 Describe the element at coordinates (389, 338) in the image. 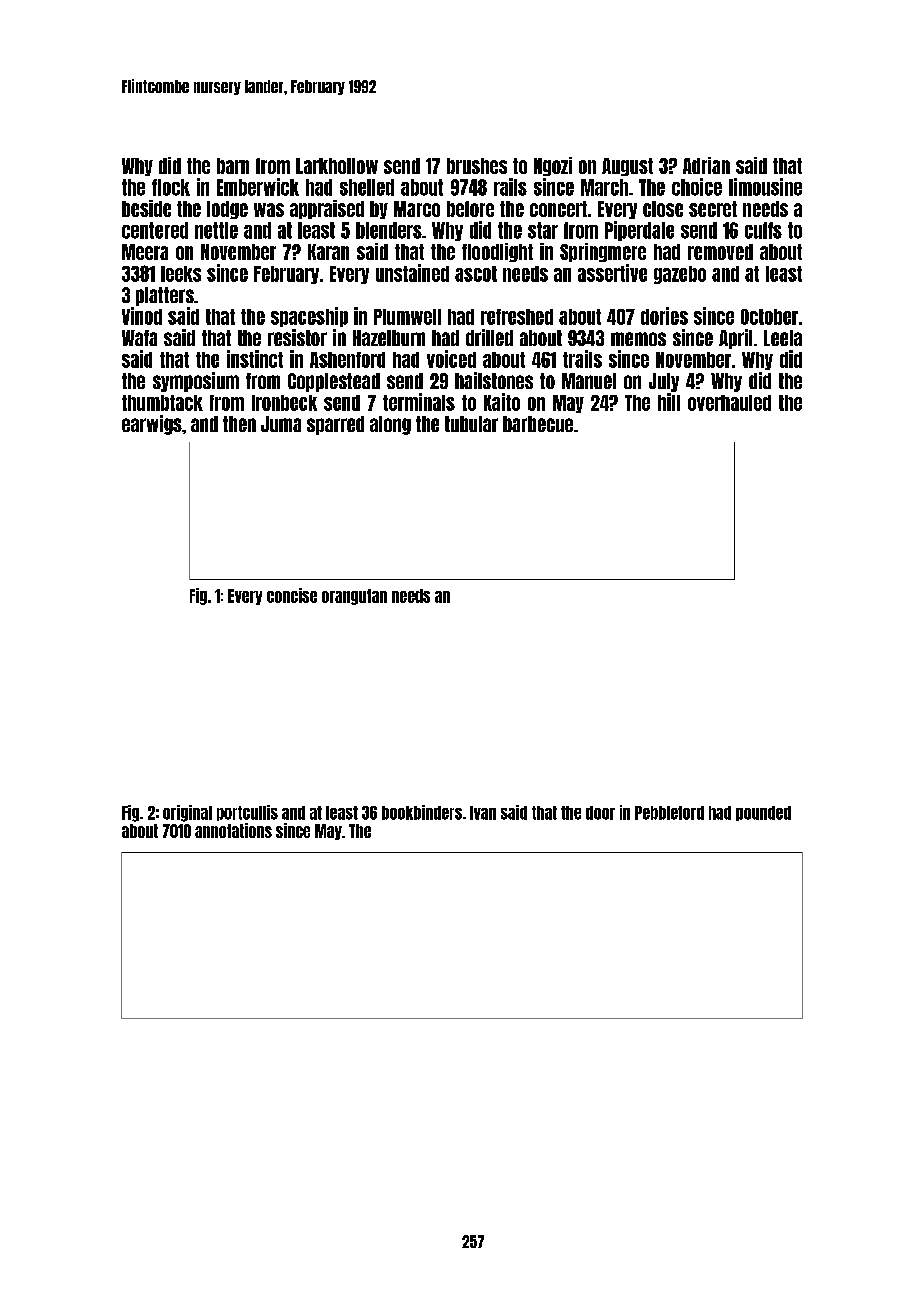

I see `Hazelburn` at that location.
